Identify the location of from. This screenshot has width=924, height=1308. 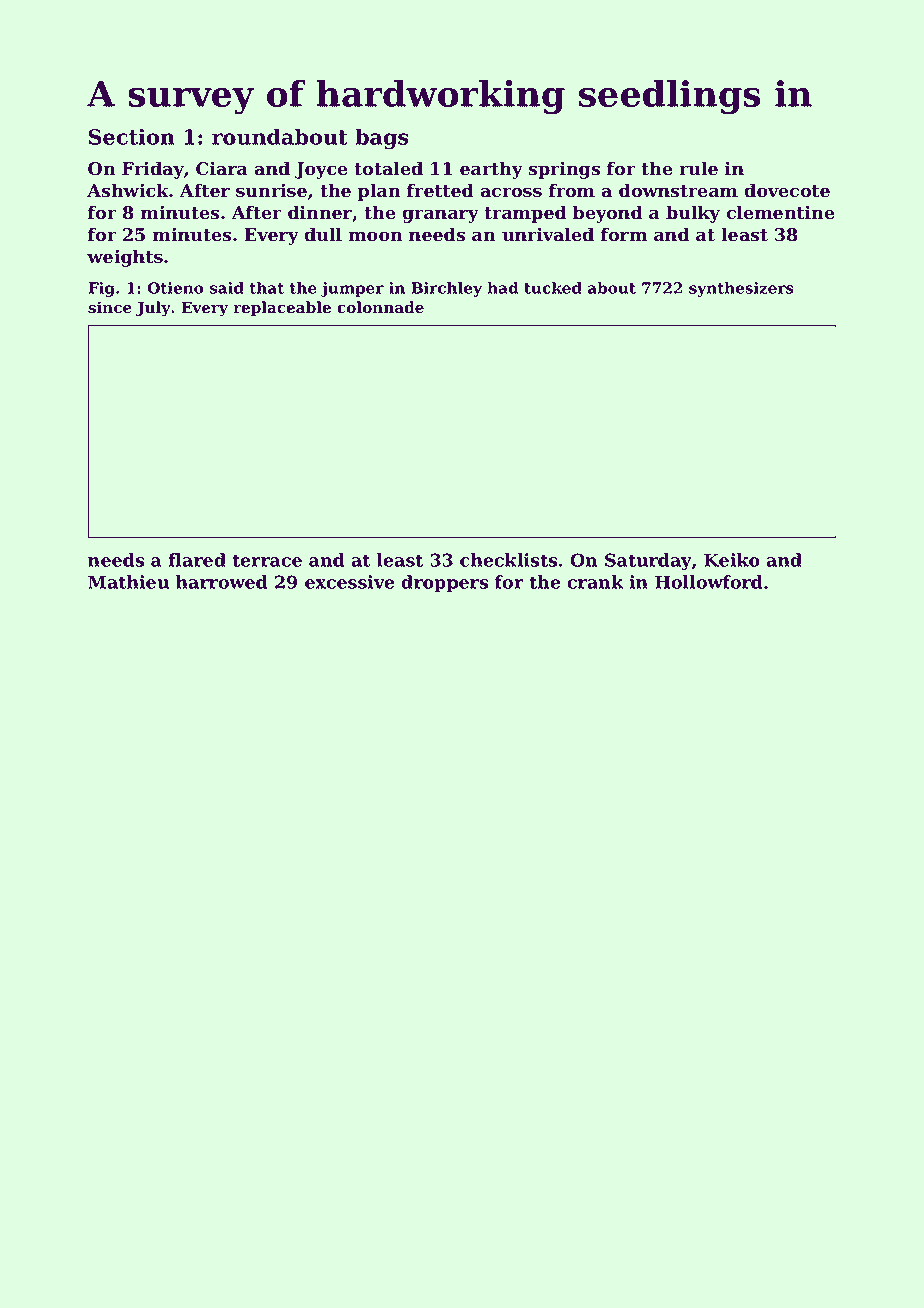
(572, 190).
